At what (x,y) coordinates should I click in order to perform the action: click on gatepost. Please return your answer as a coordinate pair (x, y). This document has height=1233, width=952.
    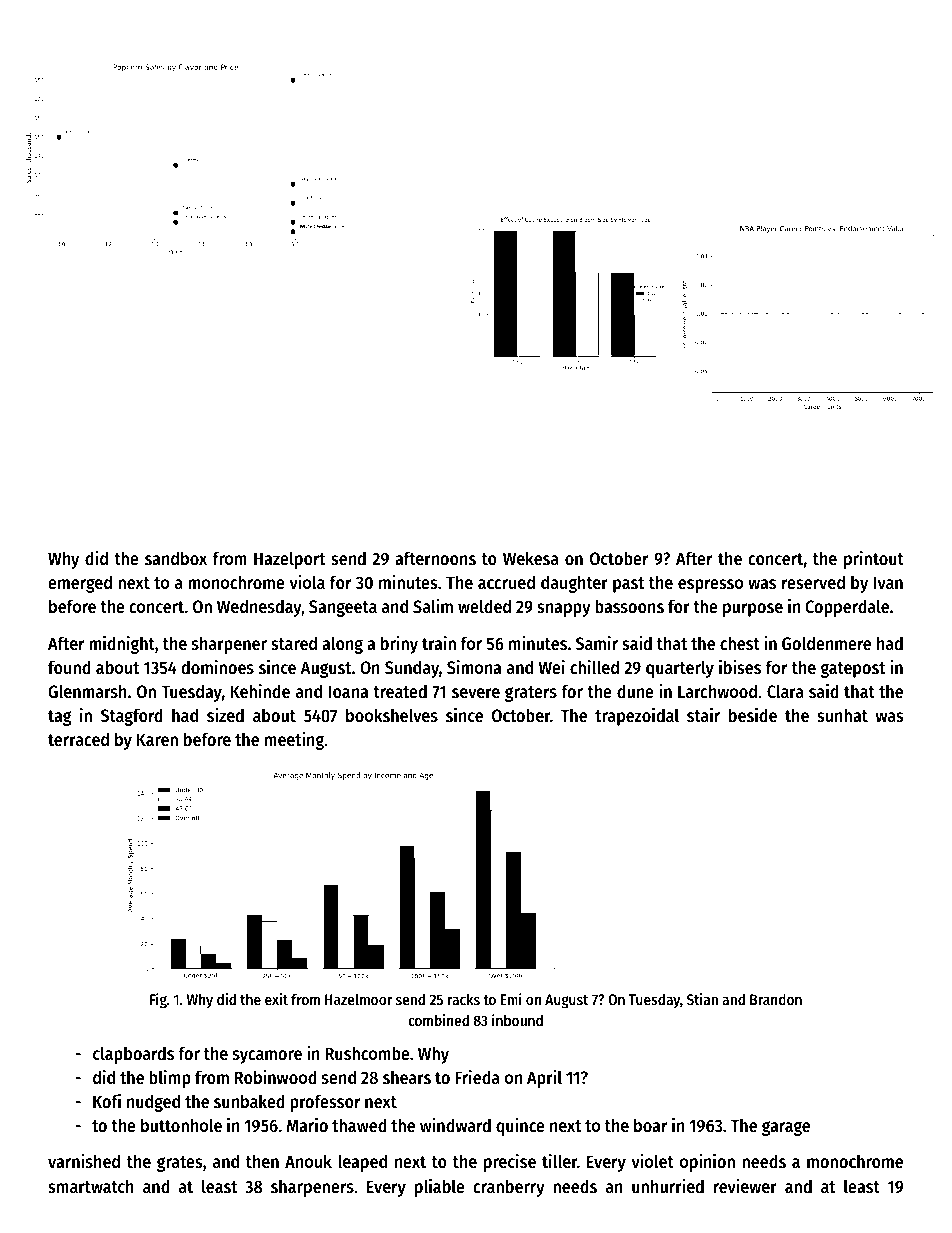
    Looking at the image, I should click on (853, 670).
